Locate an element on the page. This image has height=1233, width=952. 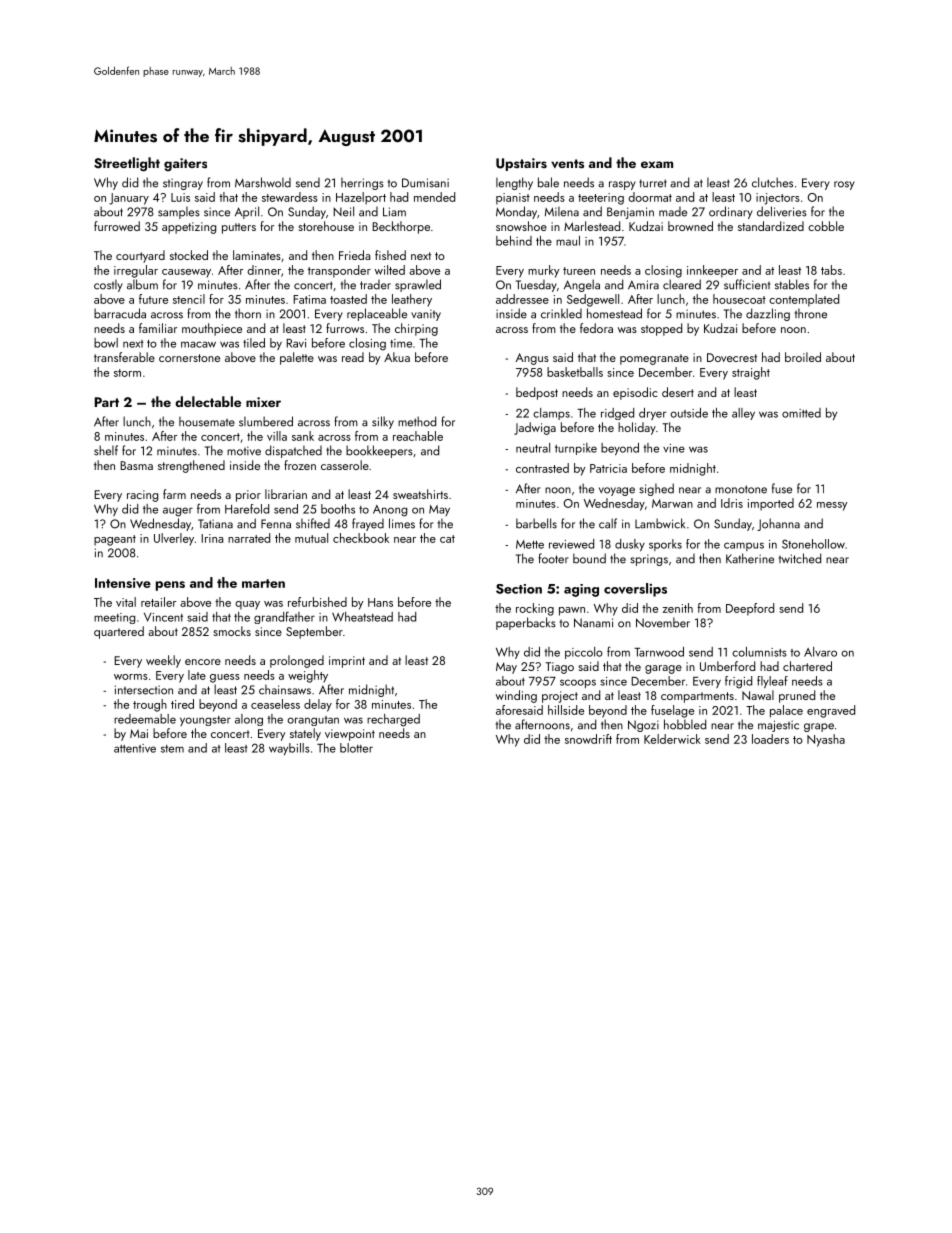
recharged is located at coordinates (393, 720).
